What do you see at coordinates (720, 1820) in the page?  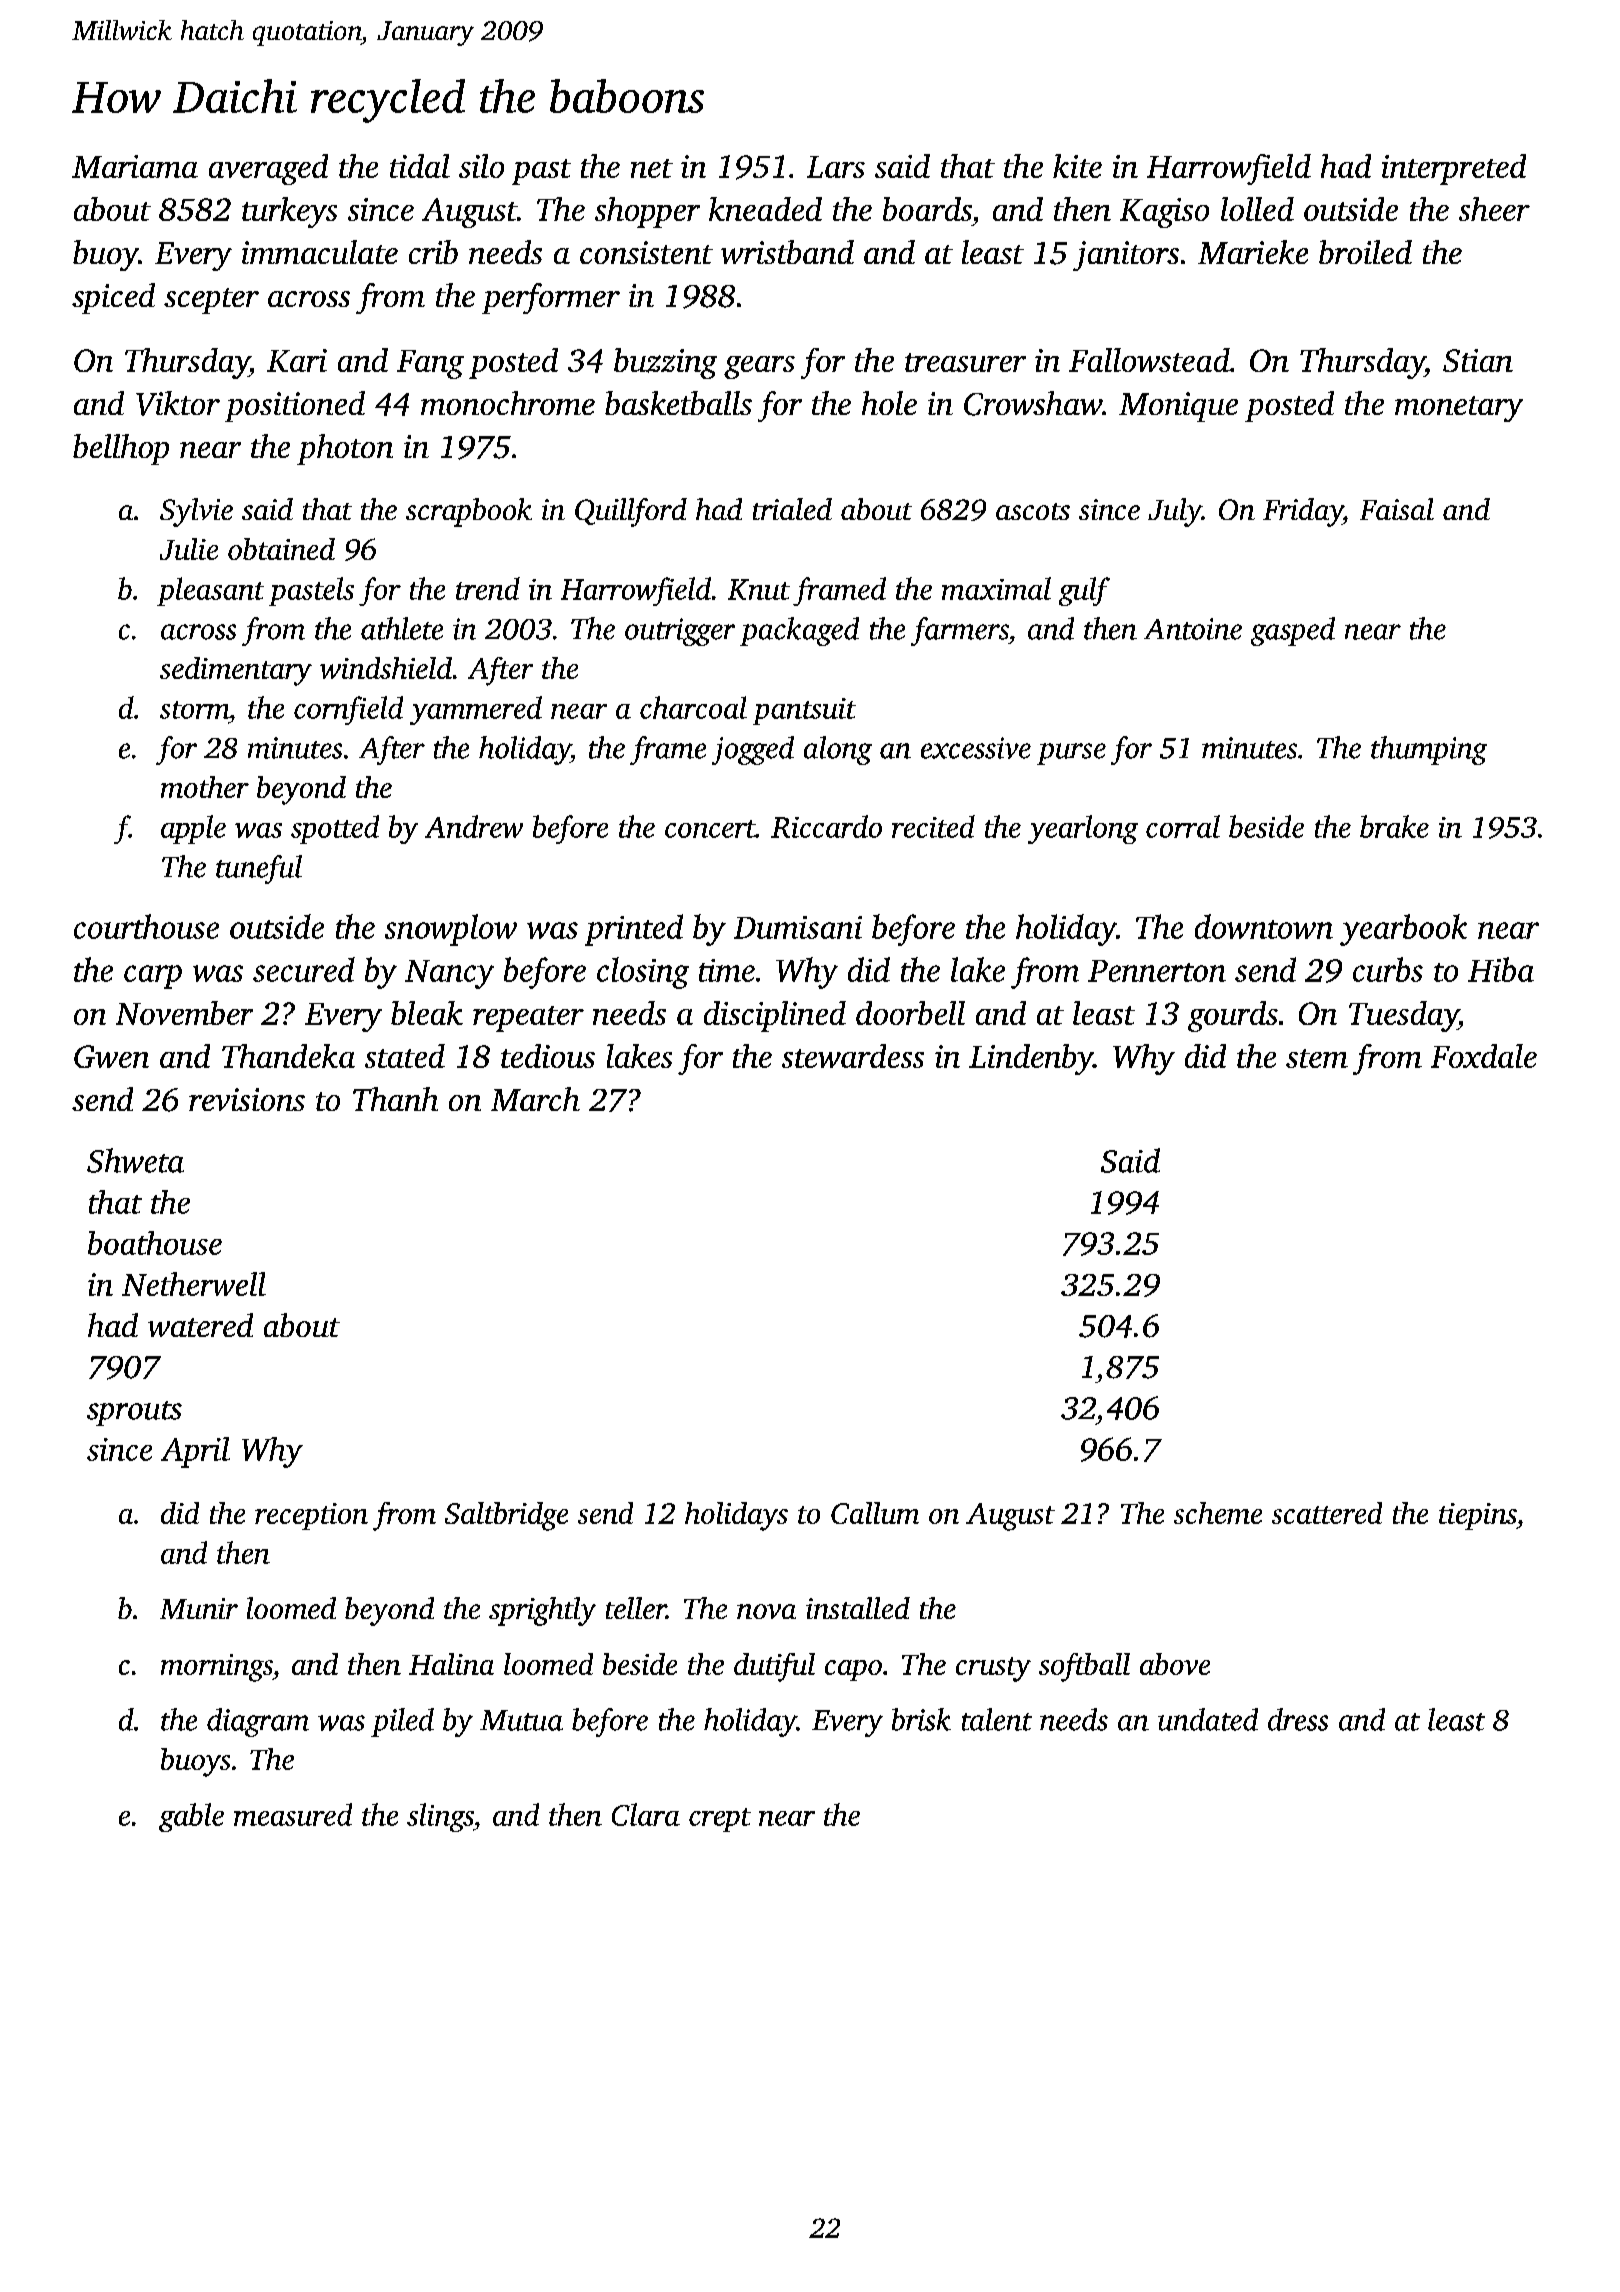 I see `crept` at bounding box center [720, 1820].
